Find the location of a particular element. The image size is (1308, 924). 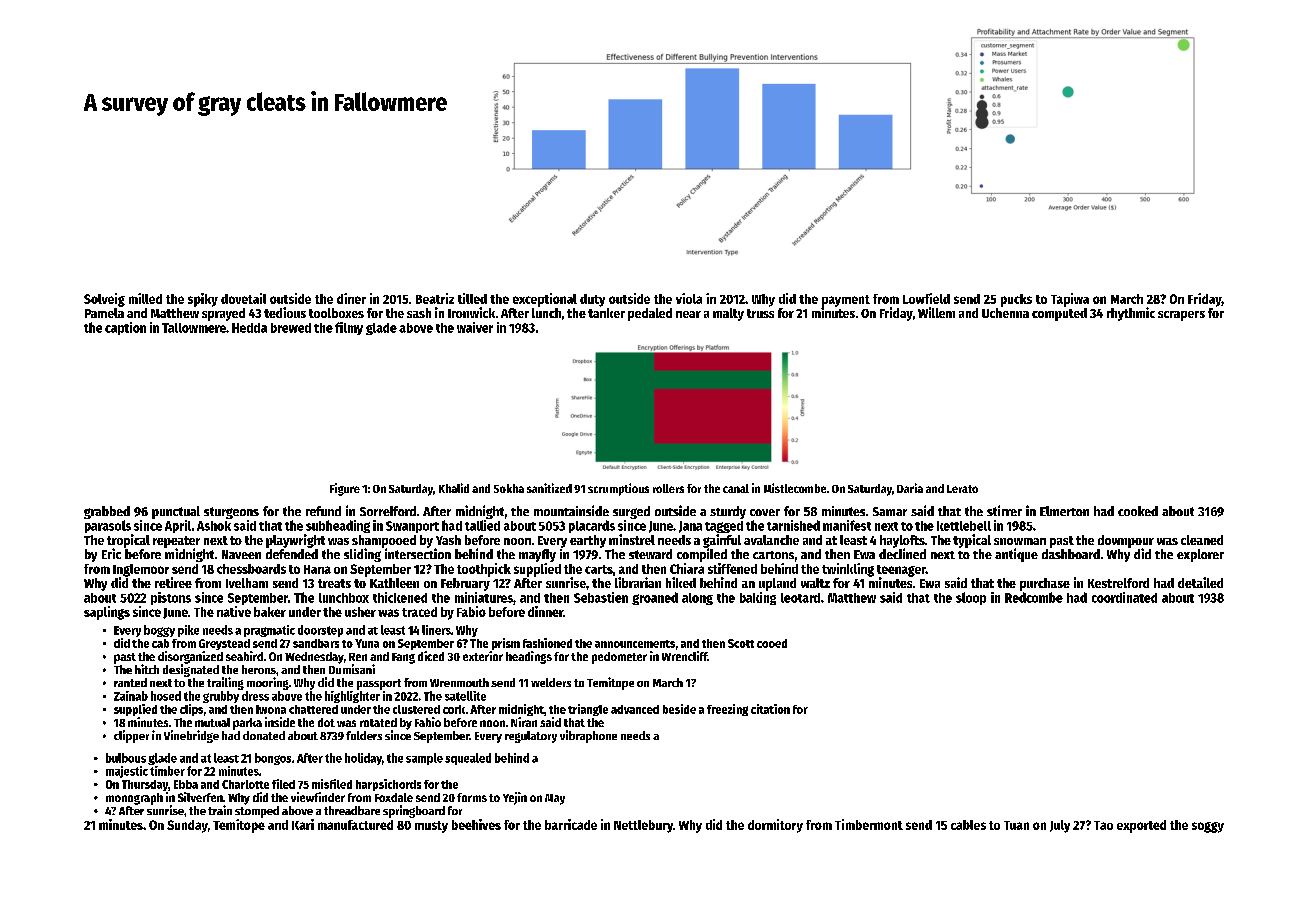

majestic is located at coordinates (127, 772).
